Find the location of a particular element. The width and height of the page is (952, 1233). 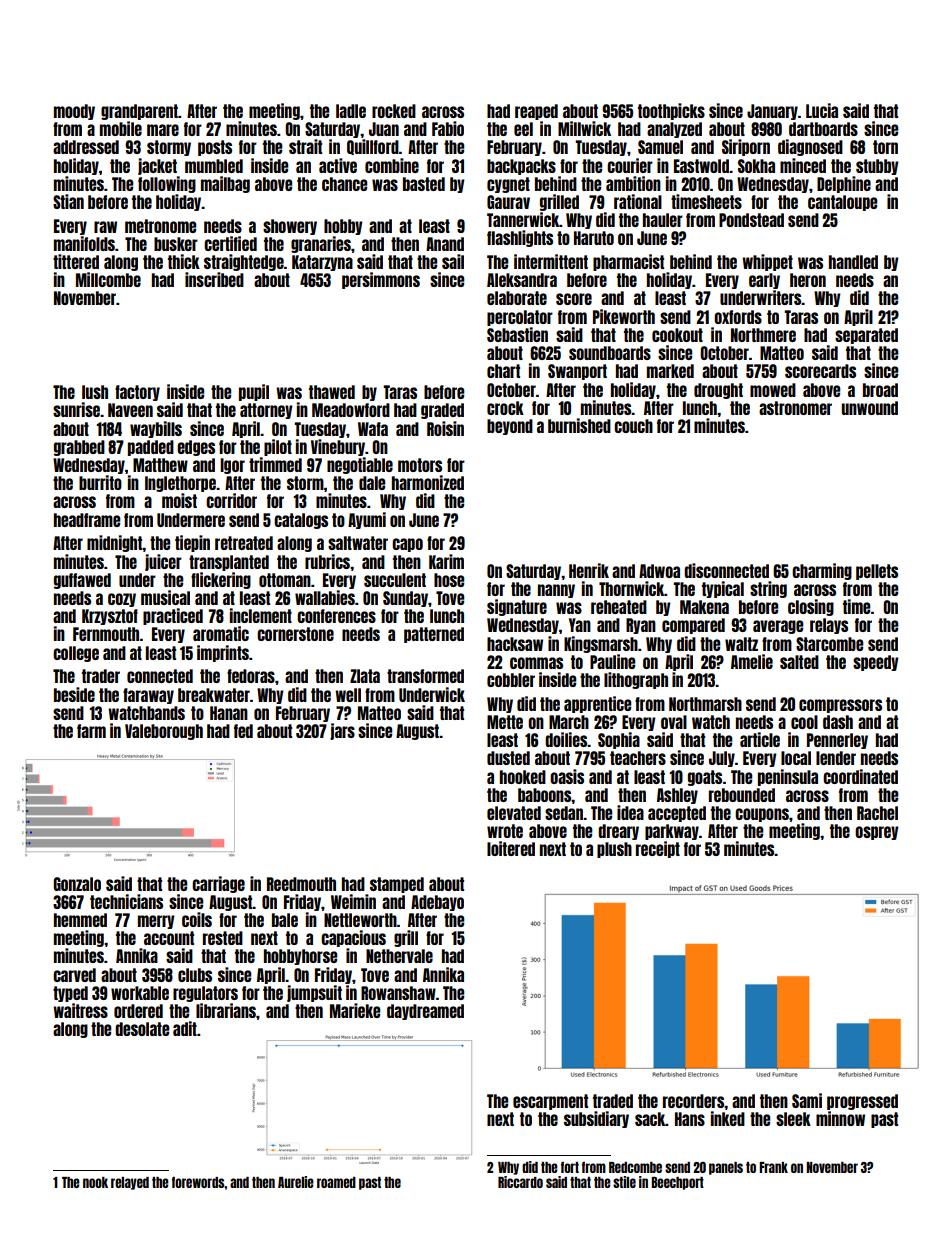

Aurelie is located at coordinates (296, 1182).
